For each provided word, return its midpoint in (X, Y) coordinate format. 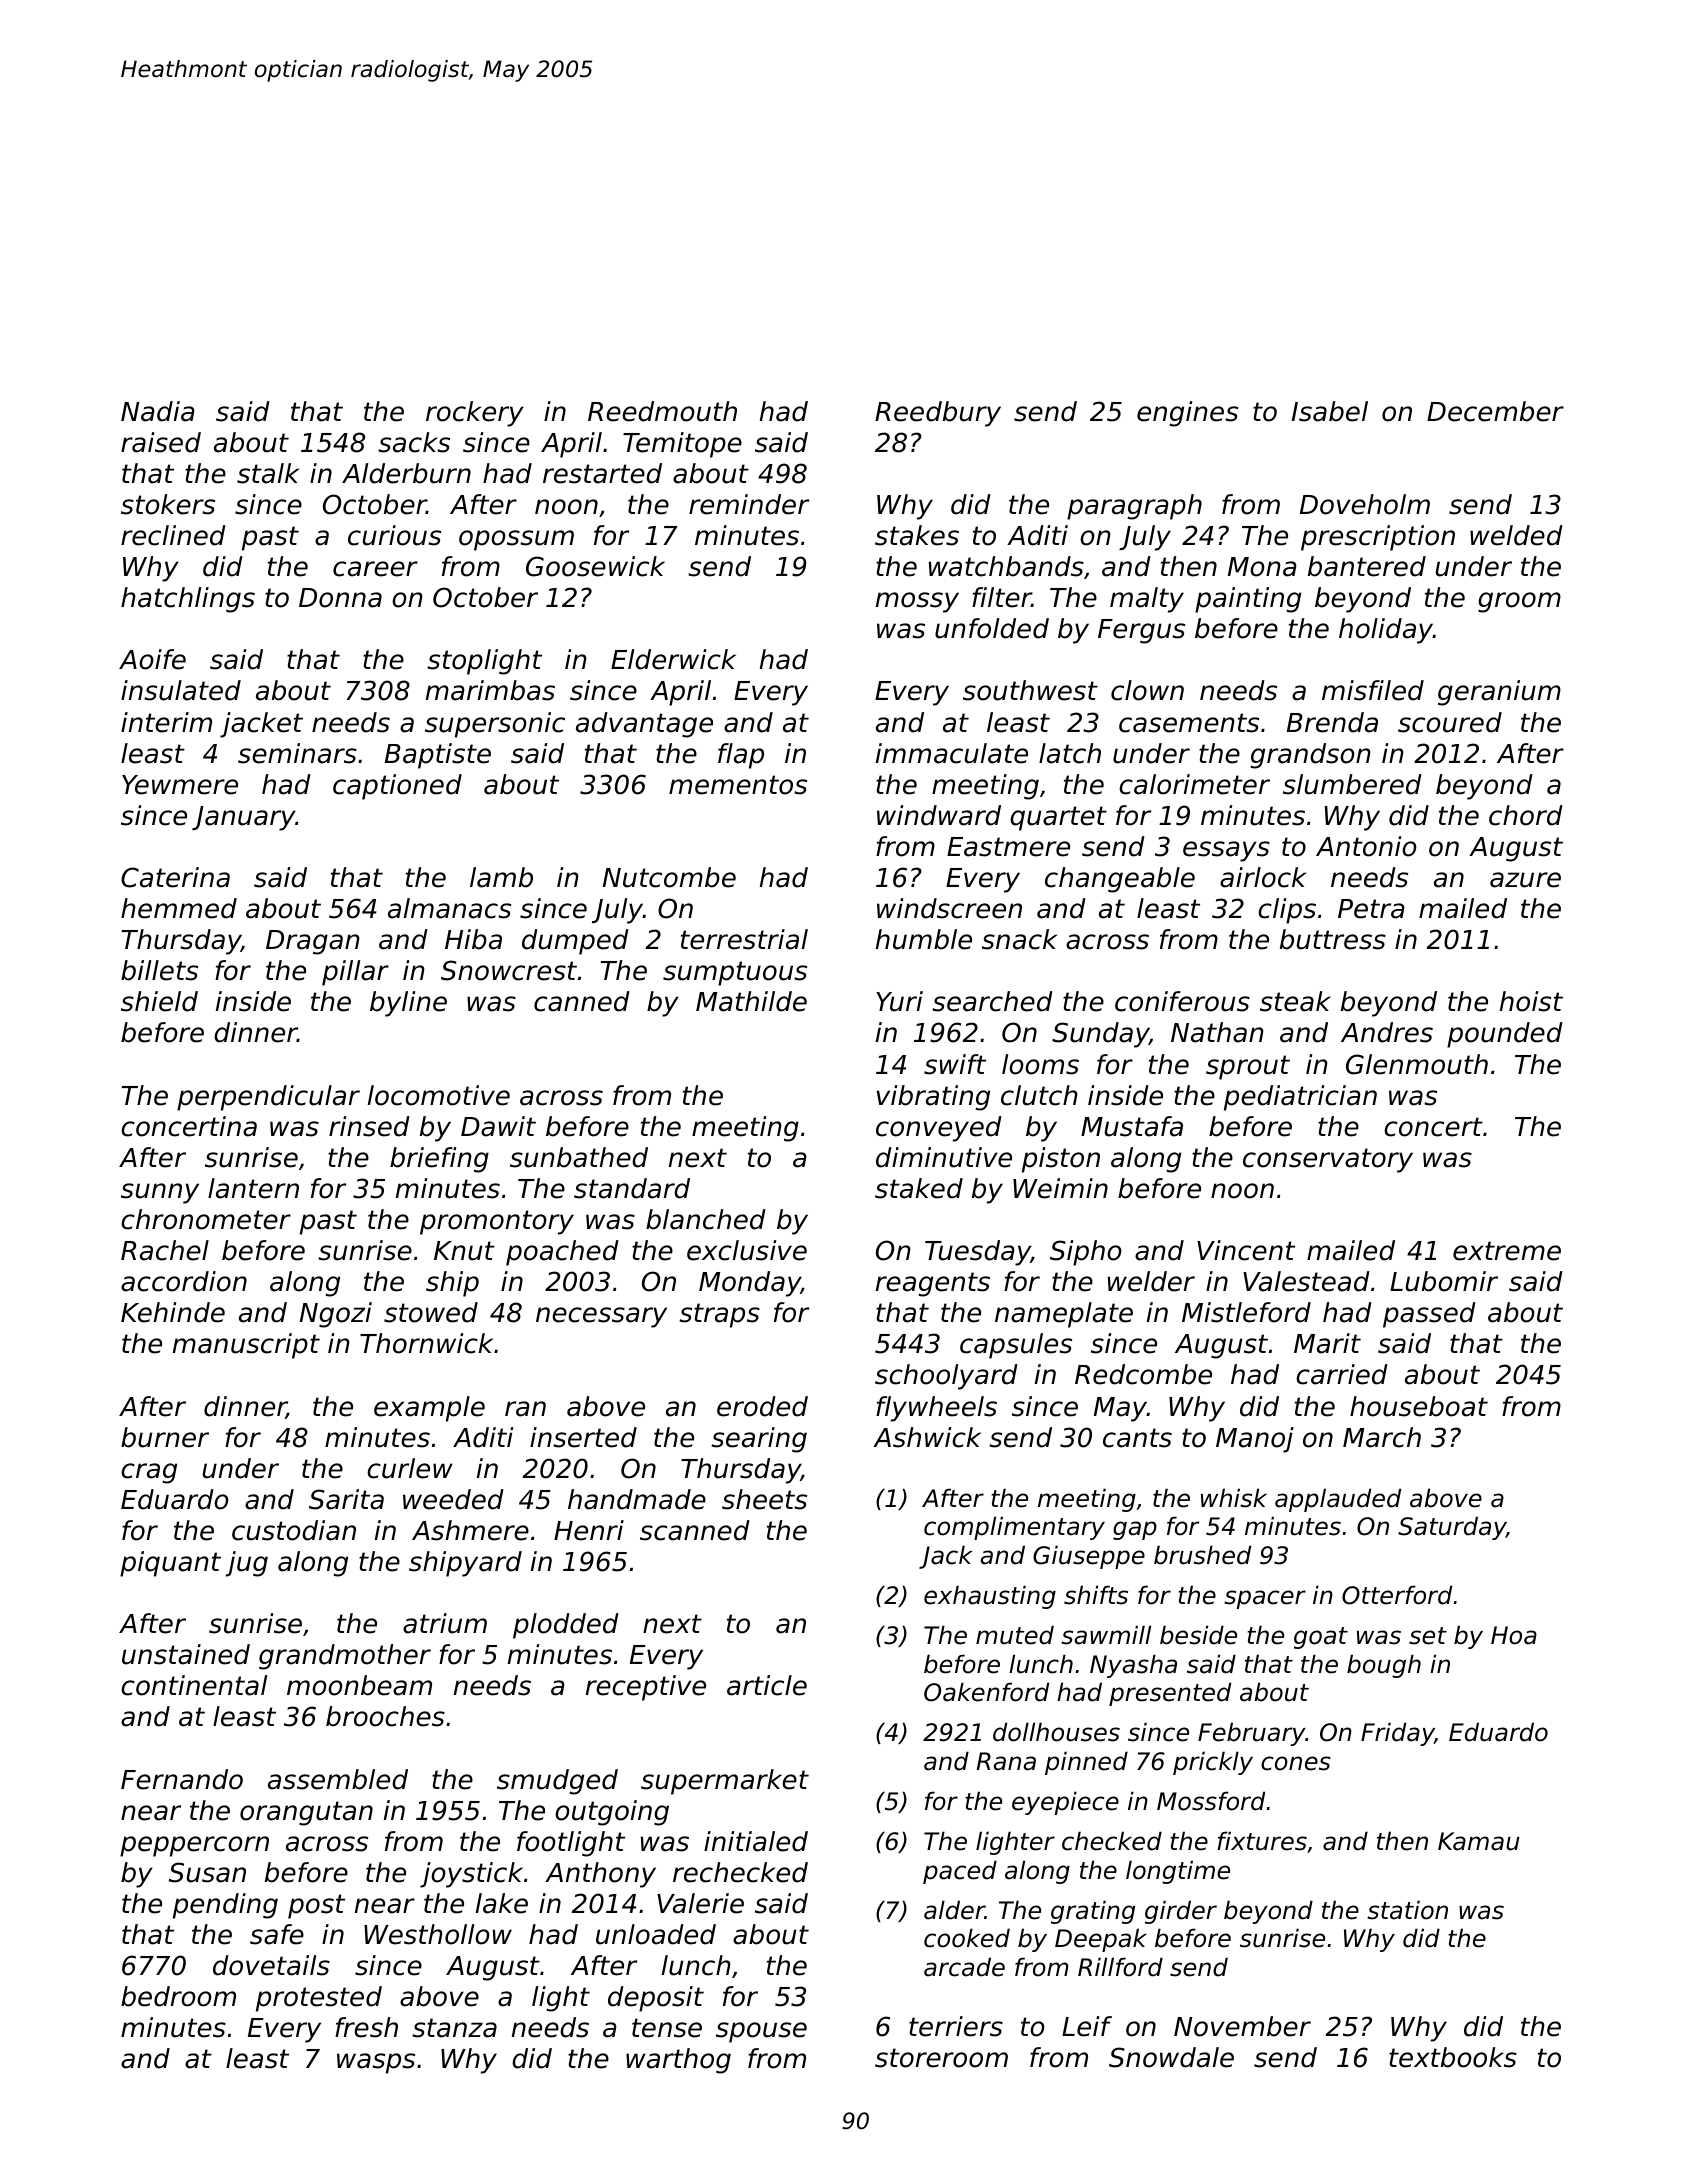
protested (319, 1999)
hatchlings (188, 600)
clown (1147, 690)
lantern (253, 1188)
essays (1226, 851)
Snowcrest (509, 970)
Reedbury (938, 414)
